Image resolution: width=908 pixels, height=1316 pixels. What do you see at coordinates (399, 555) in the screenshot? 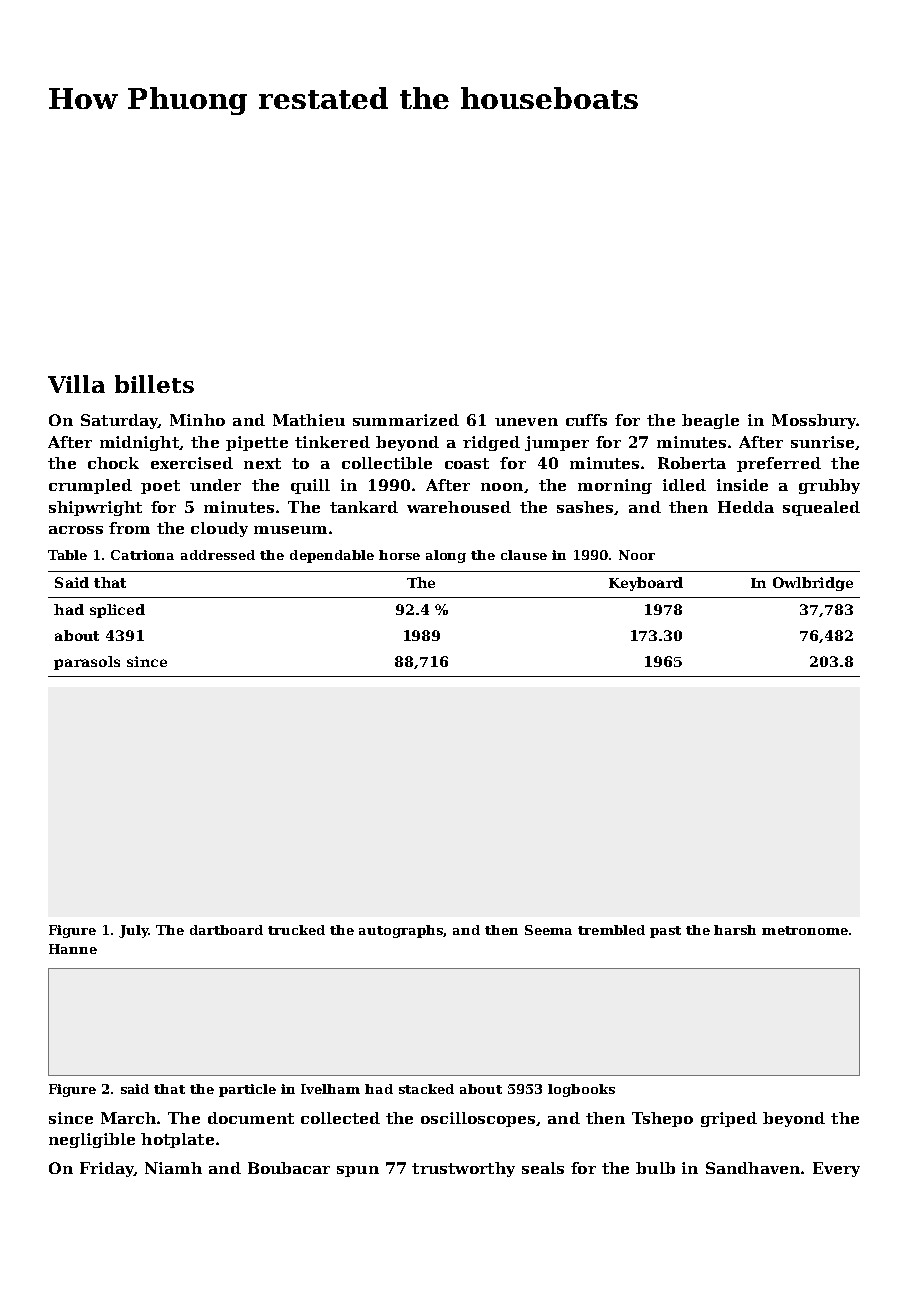
I see `horse` at bounding box center [399, 555].
